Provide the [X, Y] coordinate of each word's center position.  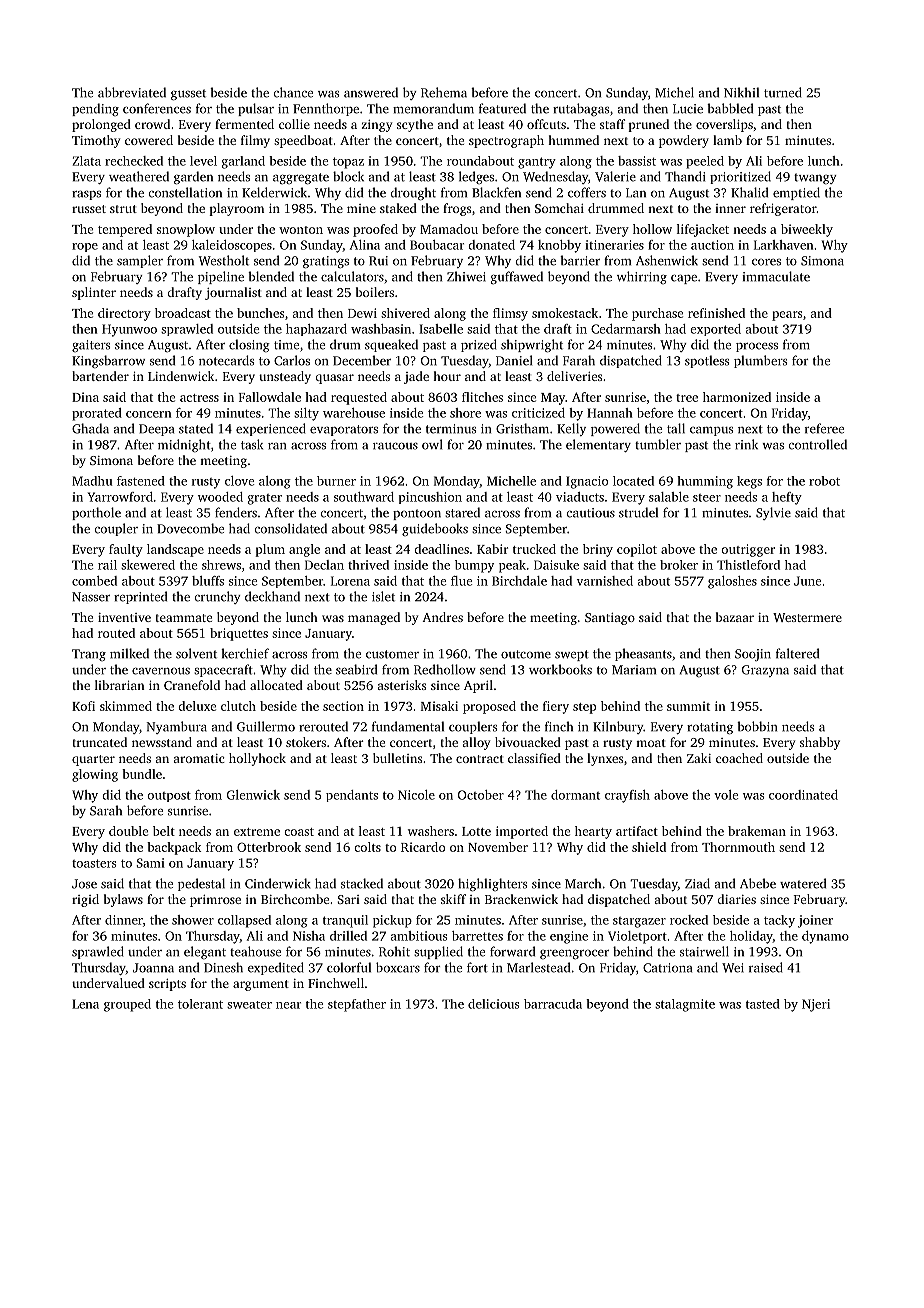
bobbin [757, 726]
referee [824, 428]
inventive [124, 617]
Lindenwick [181, 376]
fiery [556, 707]
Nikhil [741, 92]
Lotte [476, 831]
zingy [376, 126]
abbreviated [132, 92]
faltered [797, 653]
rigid [85, 900]
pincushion [430, 498]
